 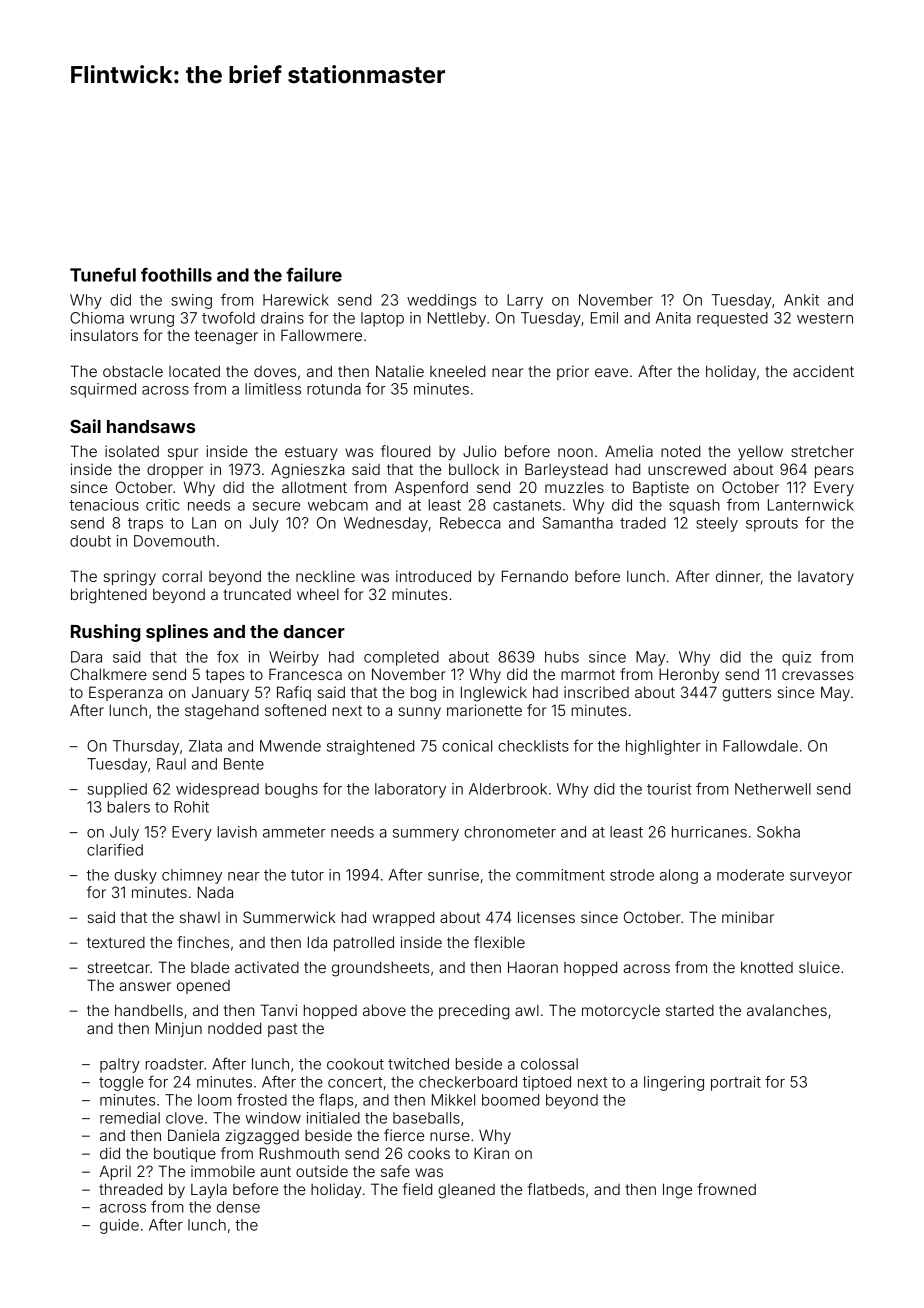 What do you see at coordinates (176, 275) in the image?
I see `foothills` at bounding box center [176, 275].
